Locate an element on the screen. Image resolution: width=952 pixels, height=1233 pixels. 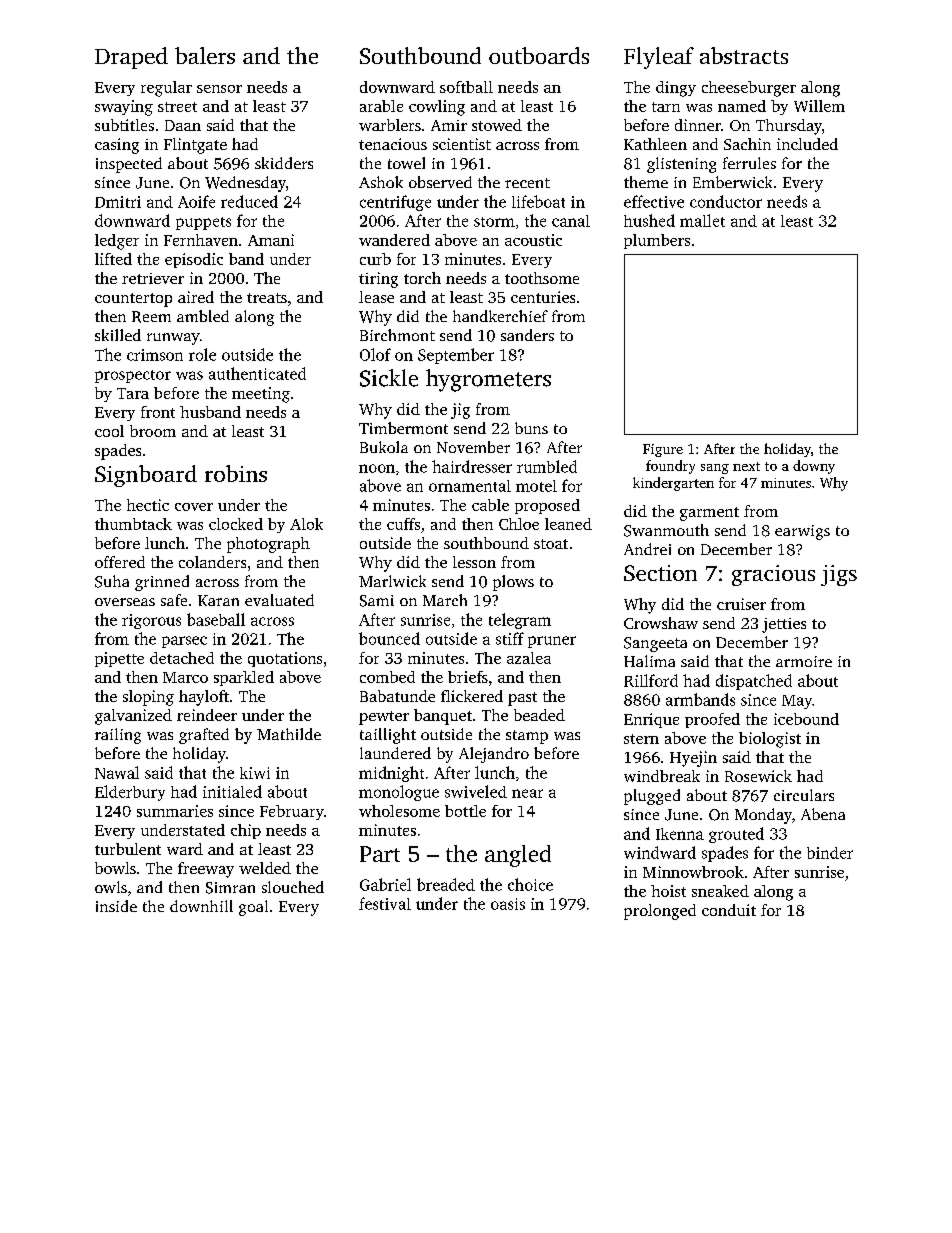
jigs is located at coordinates (839, 575).
